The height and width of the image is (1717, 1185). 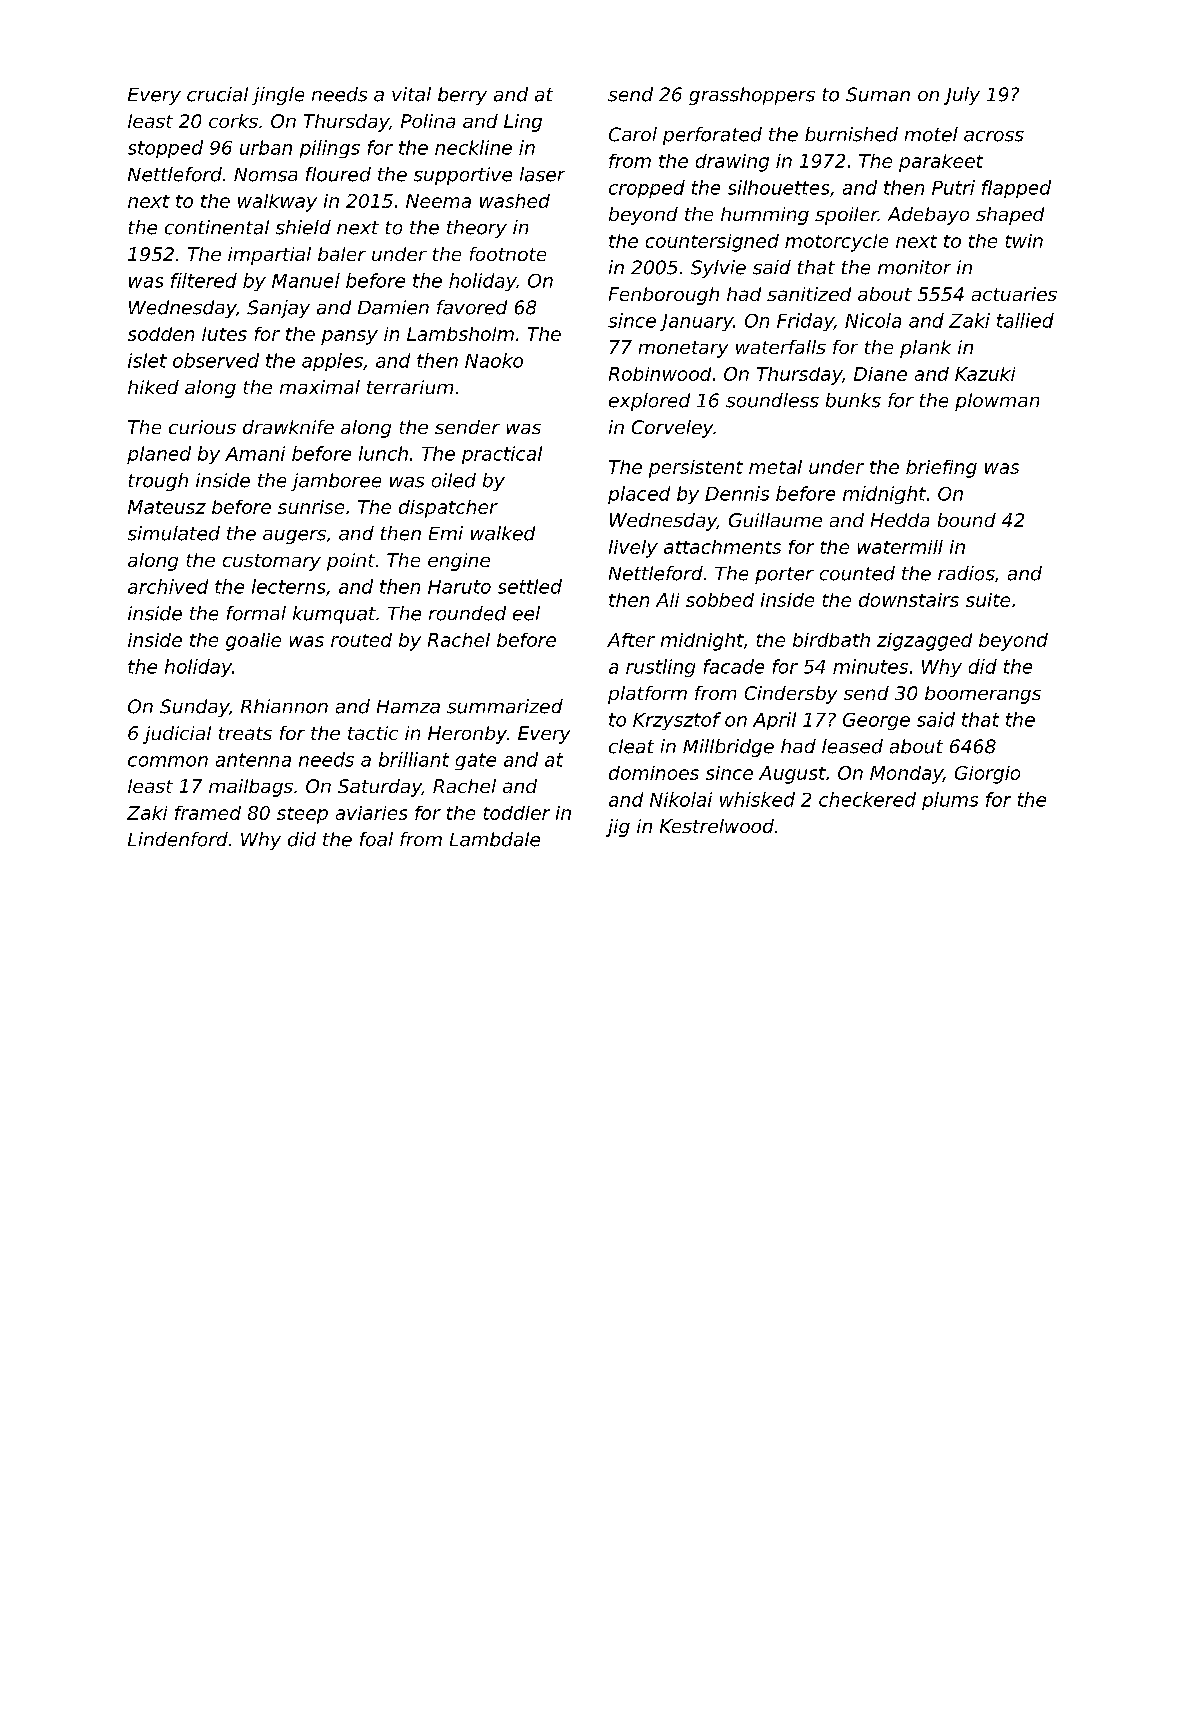 I want to click on Naoko, so click(x=494, y=360).
